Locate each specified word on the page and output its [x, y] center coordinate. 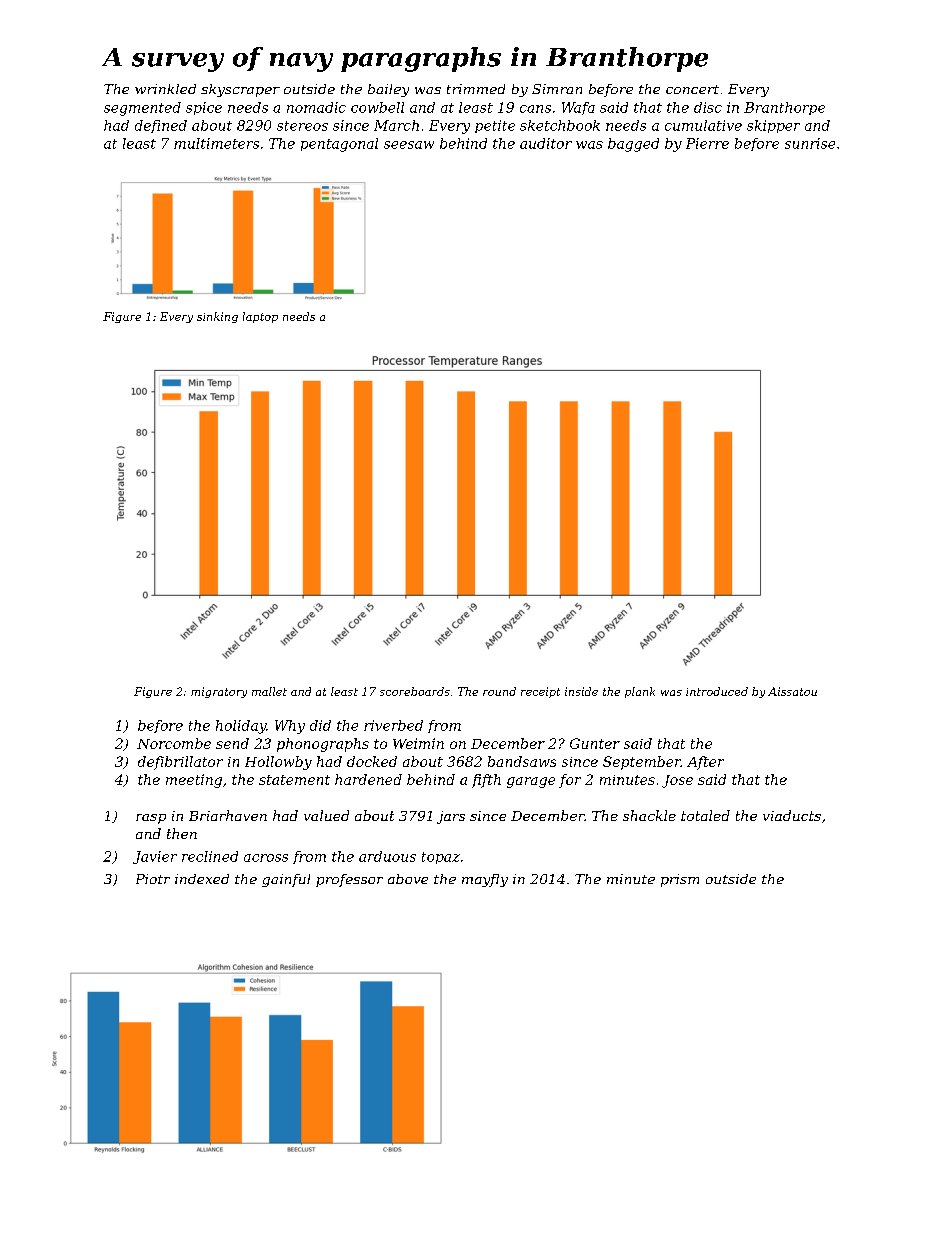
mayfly [485, 880]
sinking [217, 317]
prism [680, 880]
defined [161, 126]
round [499, 691]
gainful [286, 880]
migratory [219, 692]
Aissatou [792, 691]
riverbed [393, 725]
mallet [269, 691]
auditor [546, 143]
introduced [717, 691]
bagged [633, 145]
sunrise [810, 143]
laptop [260, 317]
